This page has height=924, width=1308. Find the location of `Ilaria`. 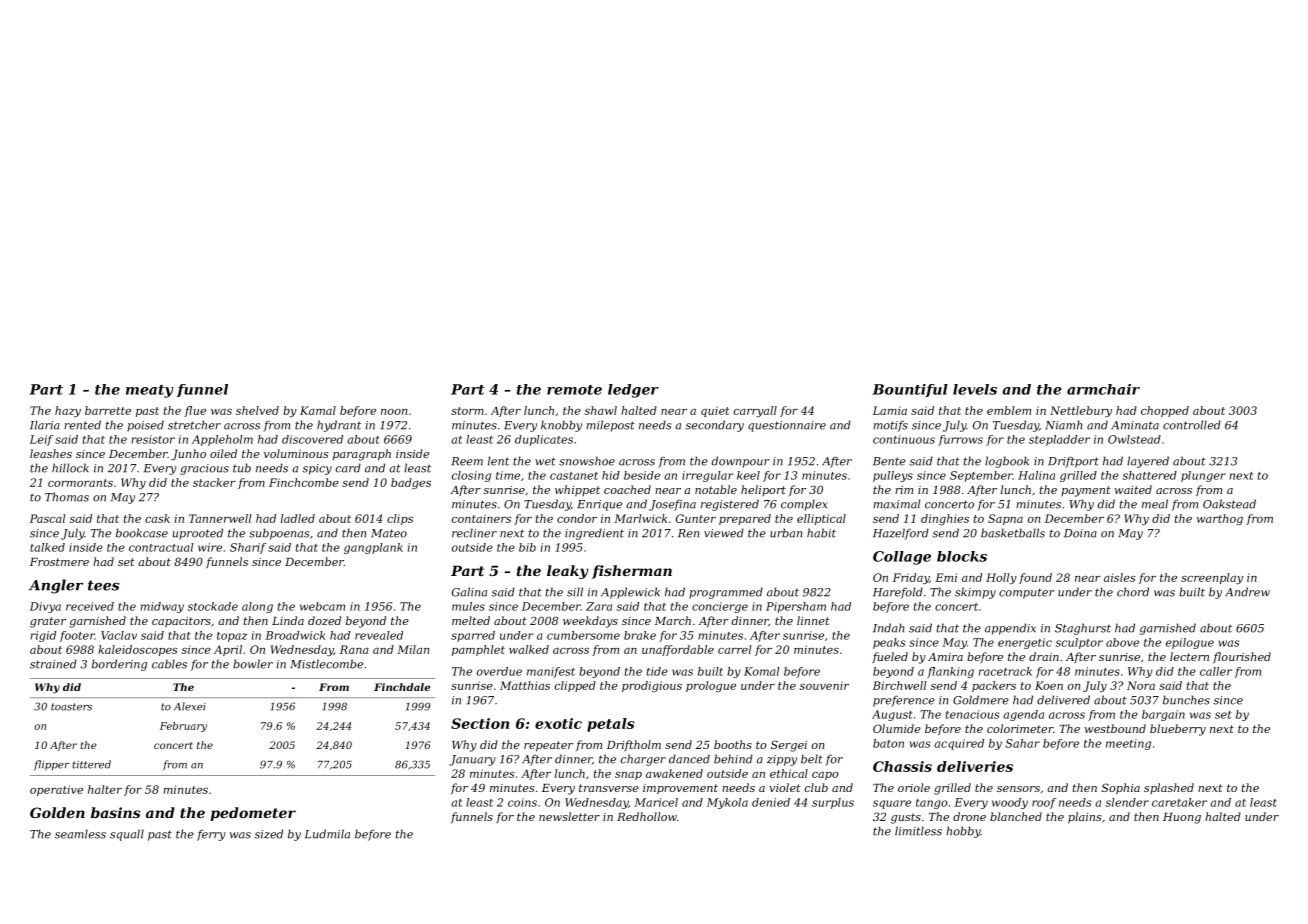

Ilaria is located at coordinates (45, 425).
